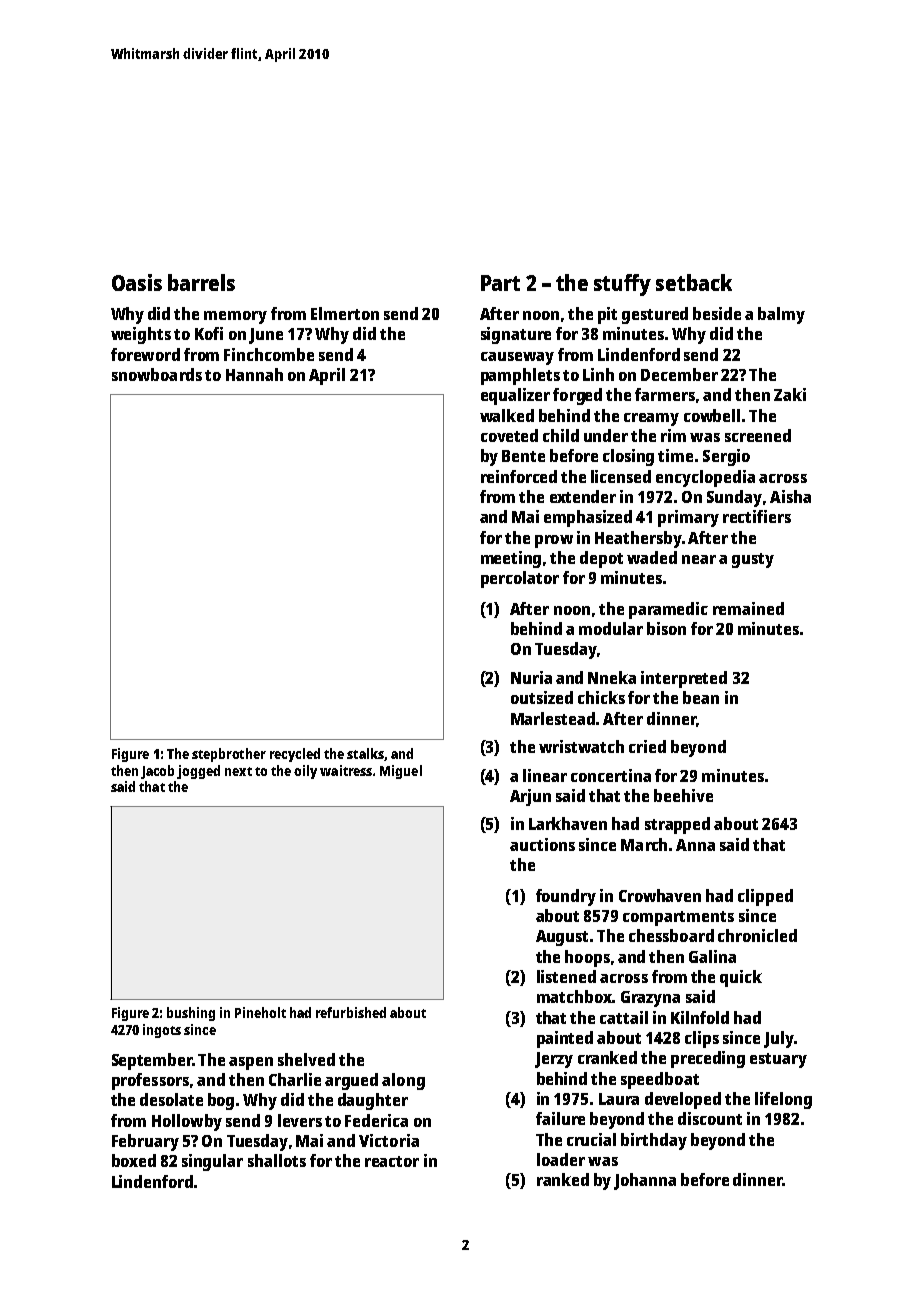 The width and height of the document is (924, 1308). I want to click on snowboards, so click(157, 374).
